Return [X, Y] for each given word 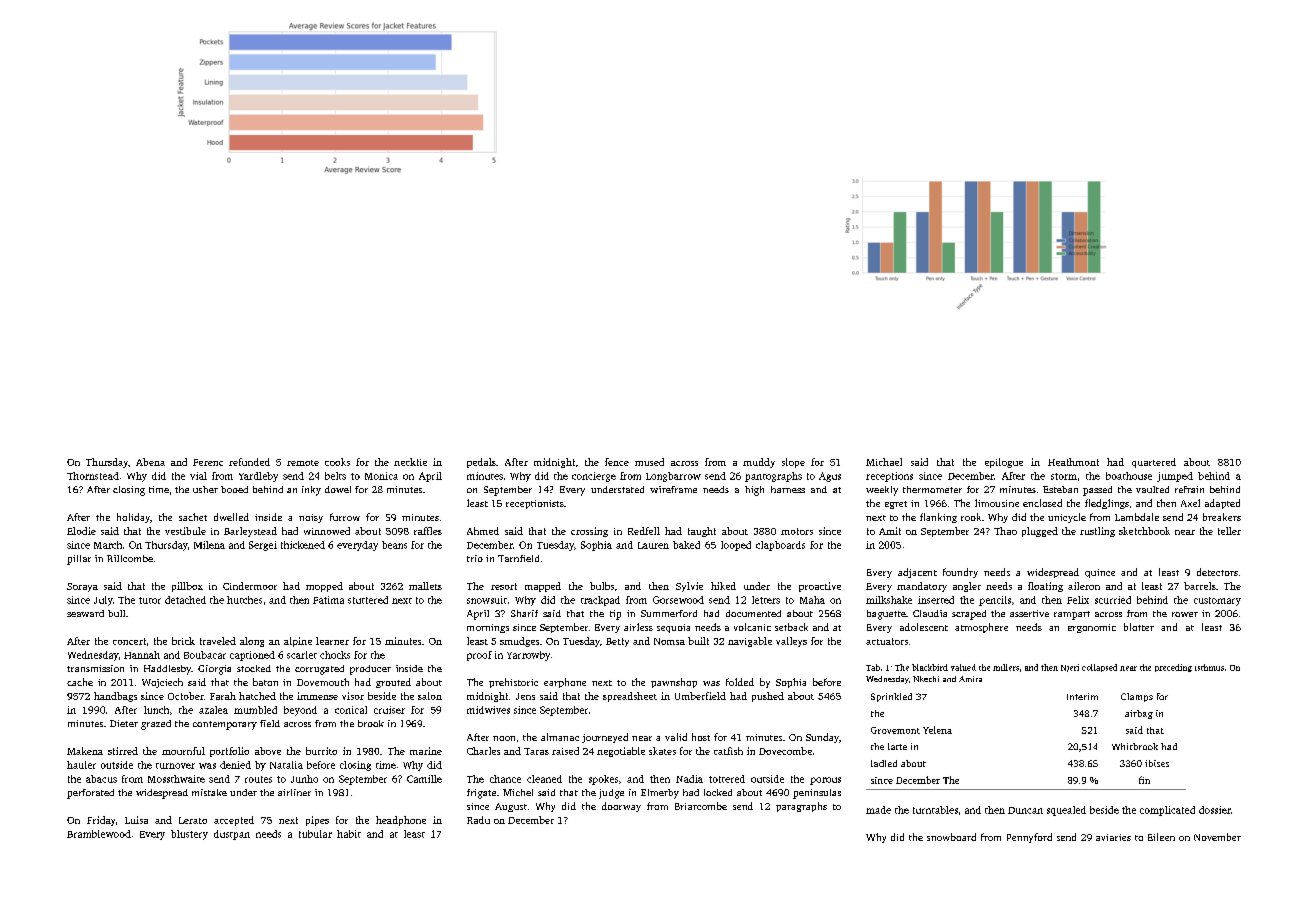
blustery [189, 835]
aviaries [1113, 837]
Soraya [82, 587]
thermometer [932, 489]
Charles [483, 751]
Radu [478, 820]
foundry [960, 573]
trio [475, 558]
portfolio [229, 752]
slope [793, 463]
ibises [1157, 763]
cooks [337, 462]
